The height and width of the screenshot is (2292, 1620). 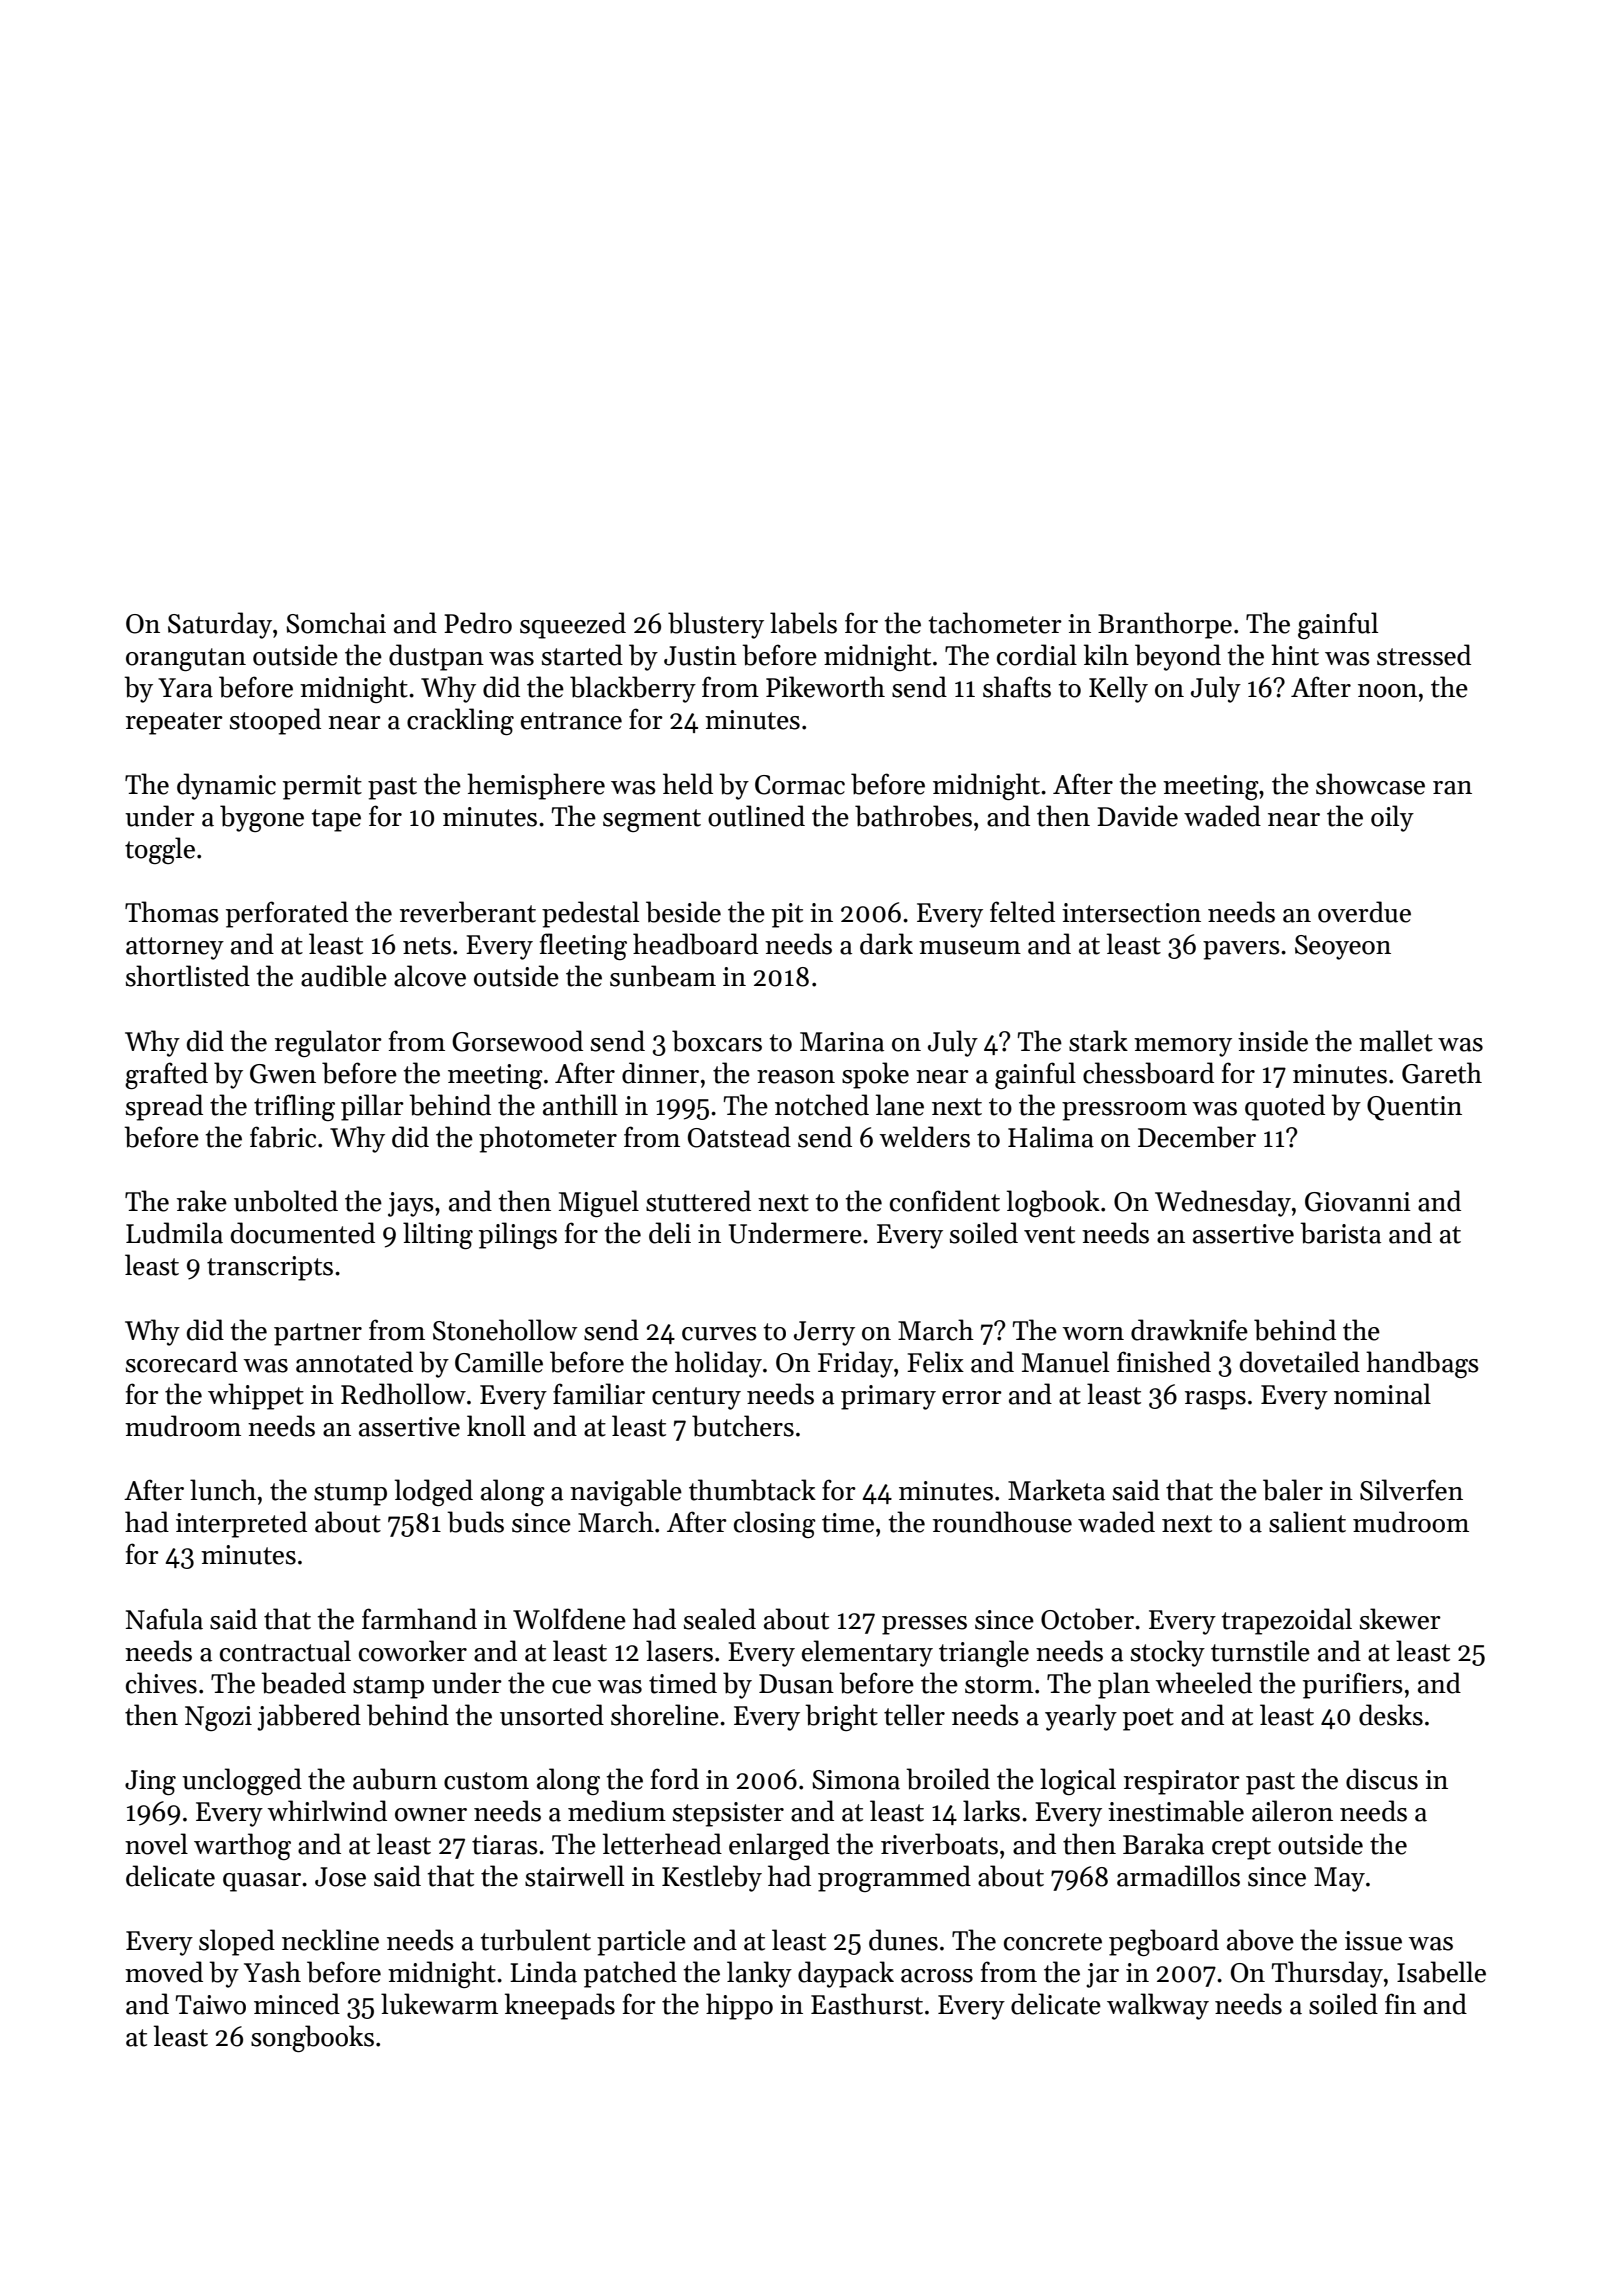 I want to click on stressed, so click(x=1424, y=655).
